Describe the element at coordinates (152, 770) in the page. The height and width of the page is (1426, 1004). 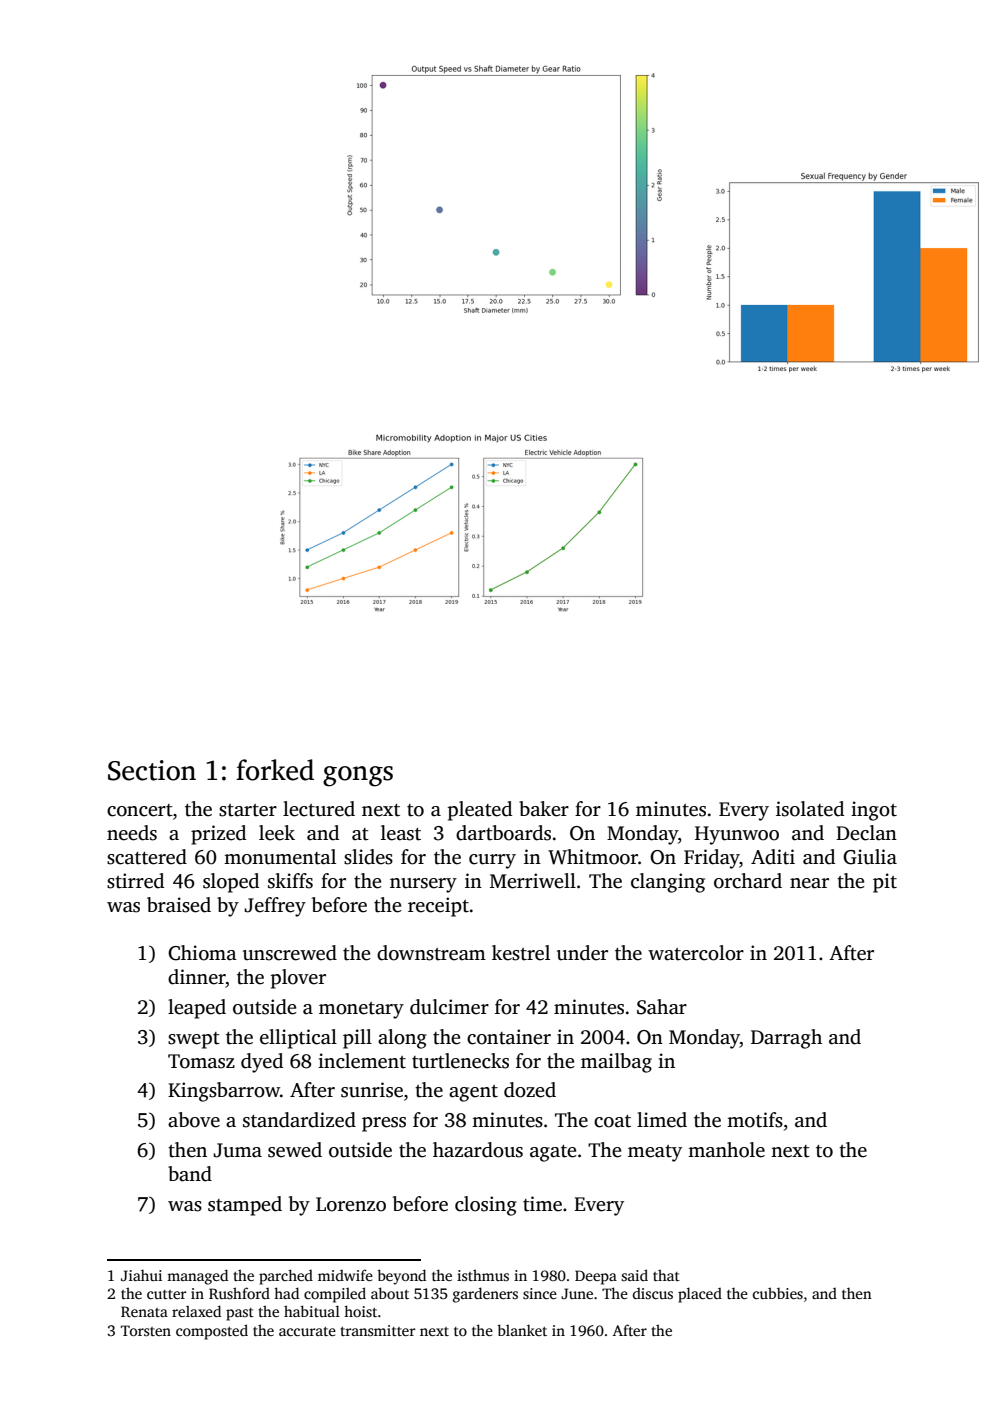
I see `Section` at that location.
